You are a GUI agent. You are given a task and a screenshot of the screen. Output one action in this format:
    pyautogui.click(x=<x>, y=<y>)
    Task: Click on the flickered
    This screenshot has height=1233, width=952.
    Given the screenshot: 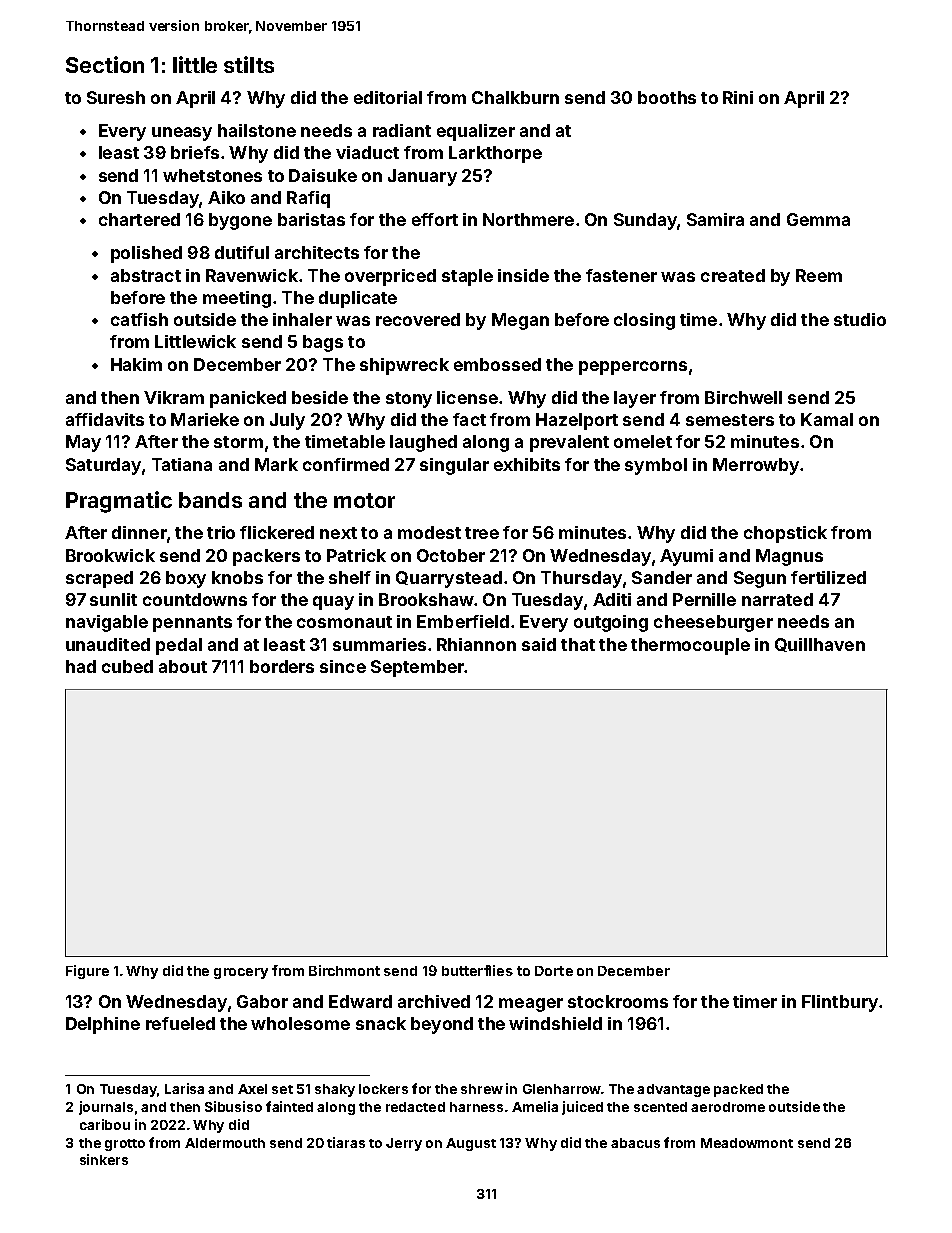 What is the action you would take?
    pyautogui.click(x=277, y=532)
